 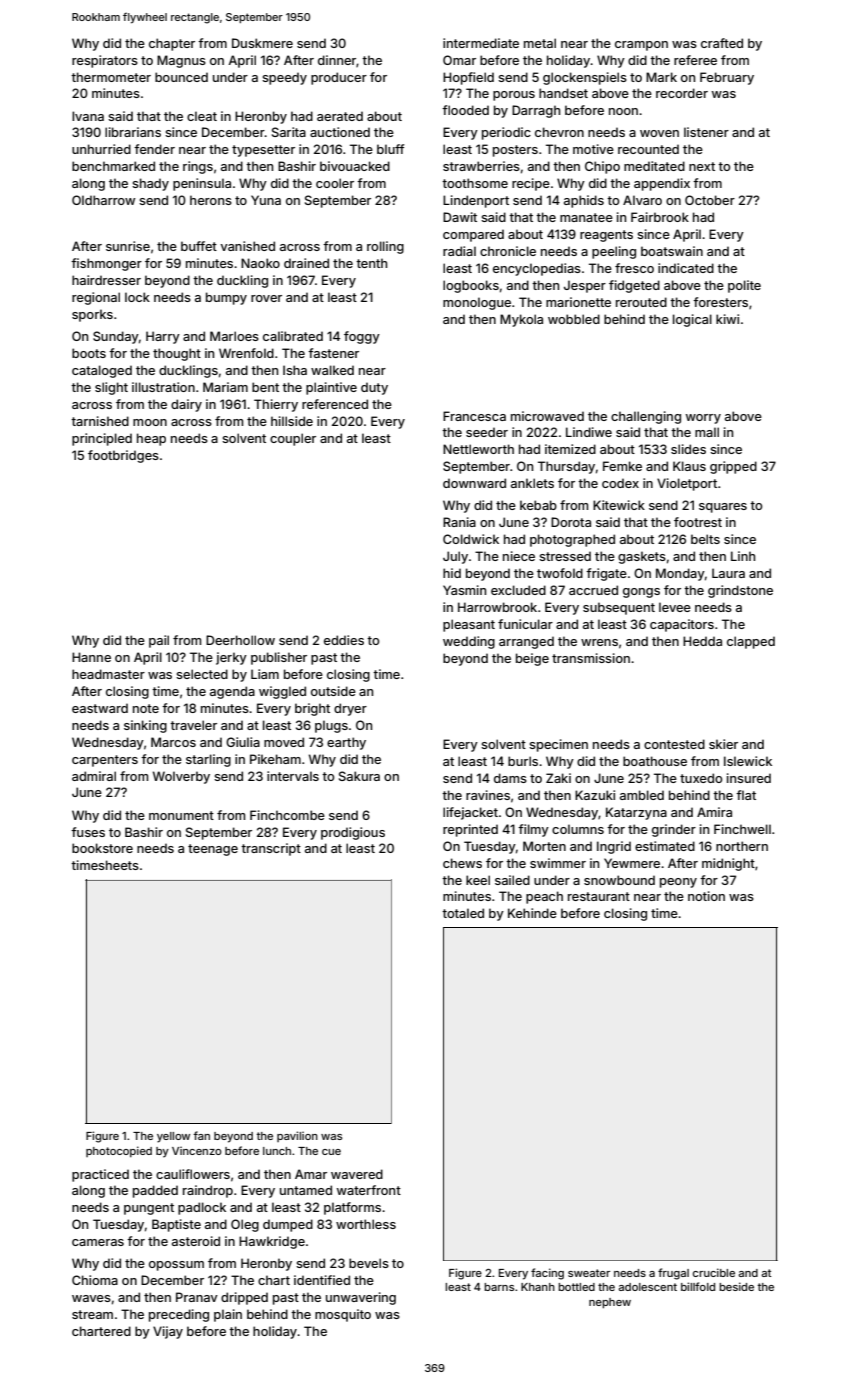 I want to click on Francesca, so click(x=474, y=416).
